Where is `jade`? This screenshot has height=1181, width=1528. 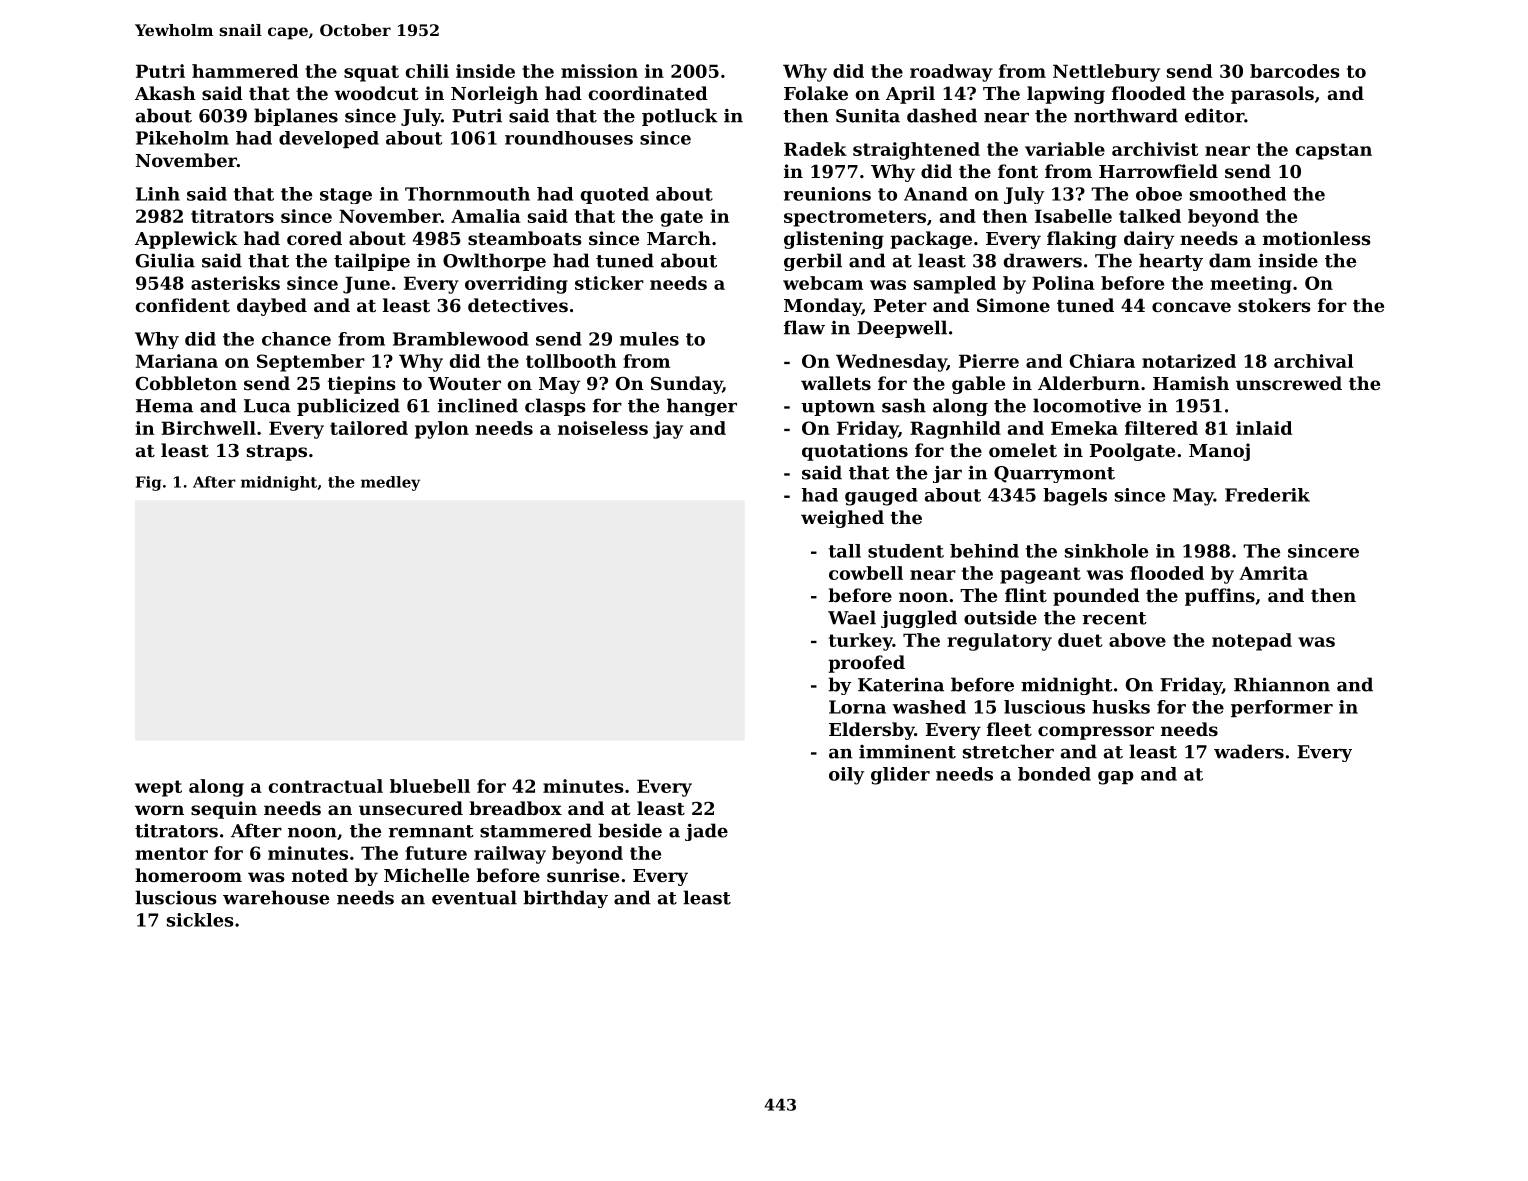
jade is located at coordinates (706, 832).
